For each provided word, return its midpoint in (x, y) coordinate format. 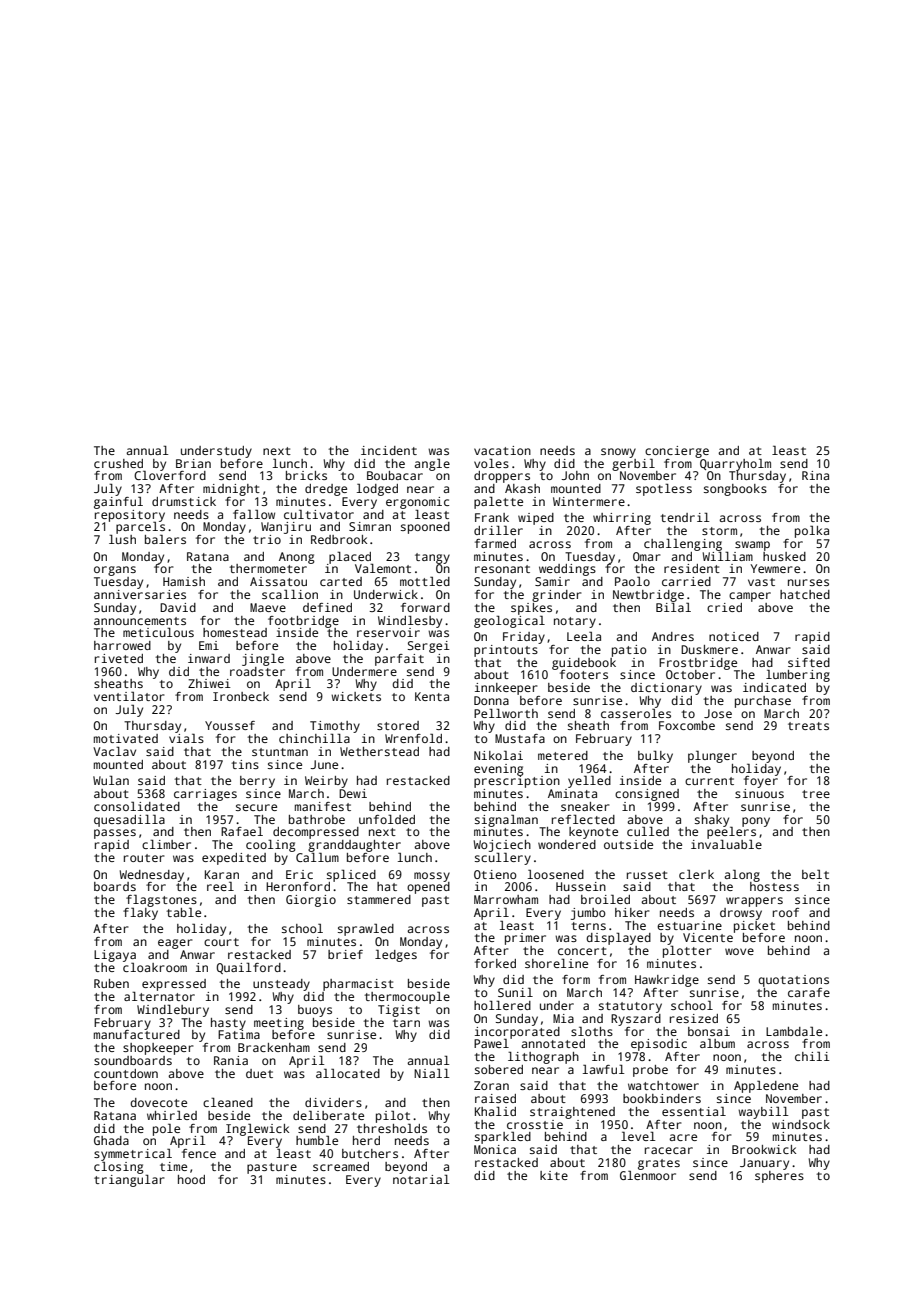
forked (495, 963)
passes (115, 834)
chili (812, 1056)
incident (389, 450)
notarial (421, 1179)
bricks (306, 475)
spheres (779, 1177)
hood (191, 1179)
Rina (815, 475)
